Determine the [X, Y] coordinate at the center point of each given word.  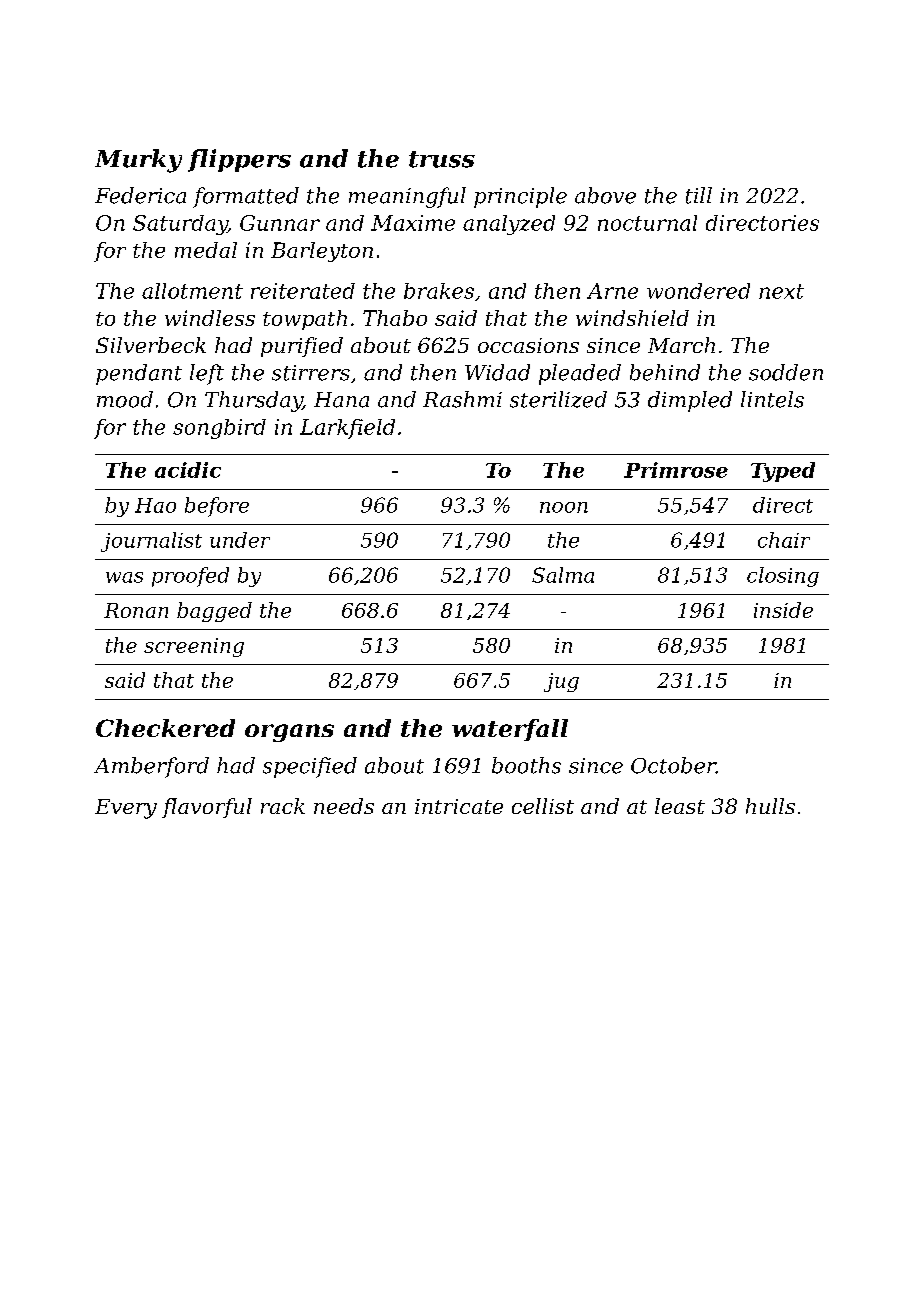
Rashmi [462, 399]
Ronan [136, 610]
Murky [138, 161]
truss [442, 159]
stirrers [311, 373]
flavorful [207, 808]
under [240, 540]
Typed [783, 472]
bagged [214, 612]
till [699, 195]
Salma [563, 575]
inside [783, 610]
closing [783, 577]
